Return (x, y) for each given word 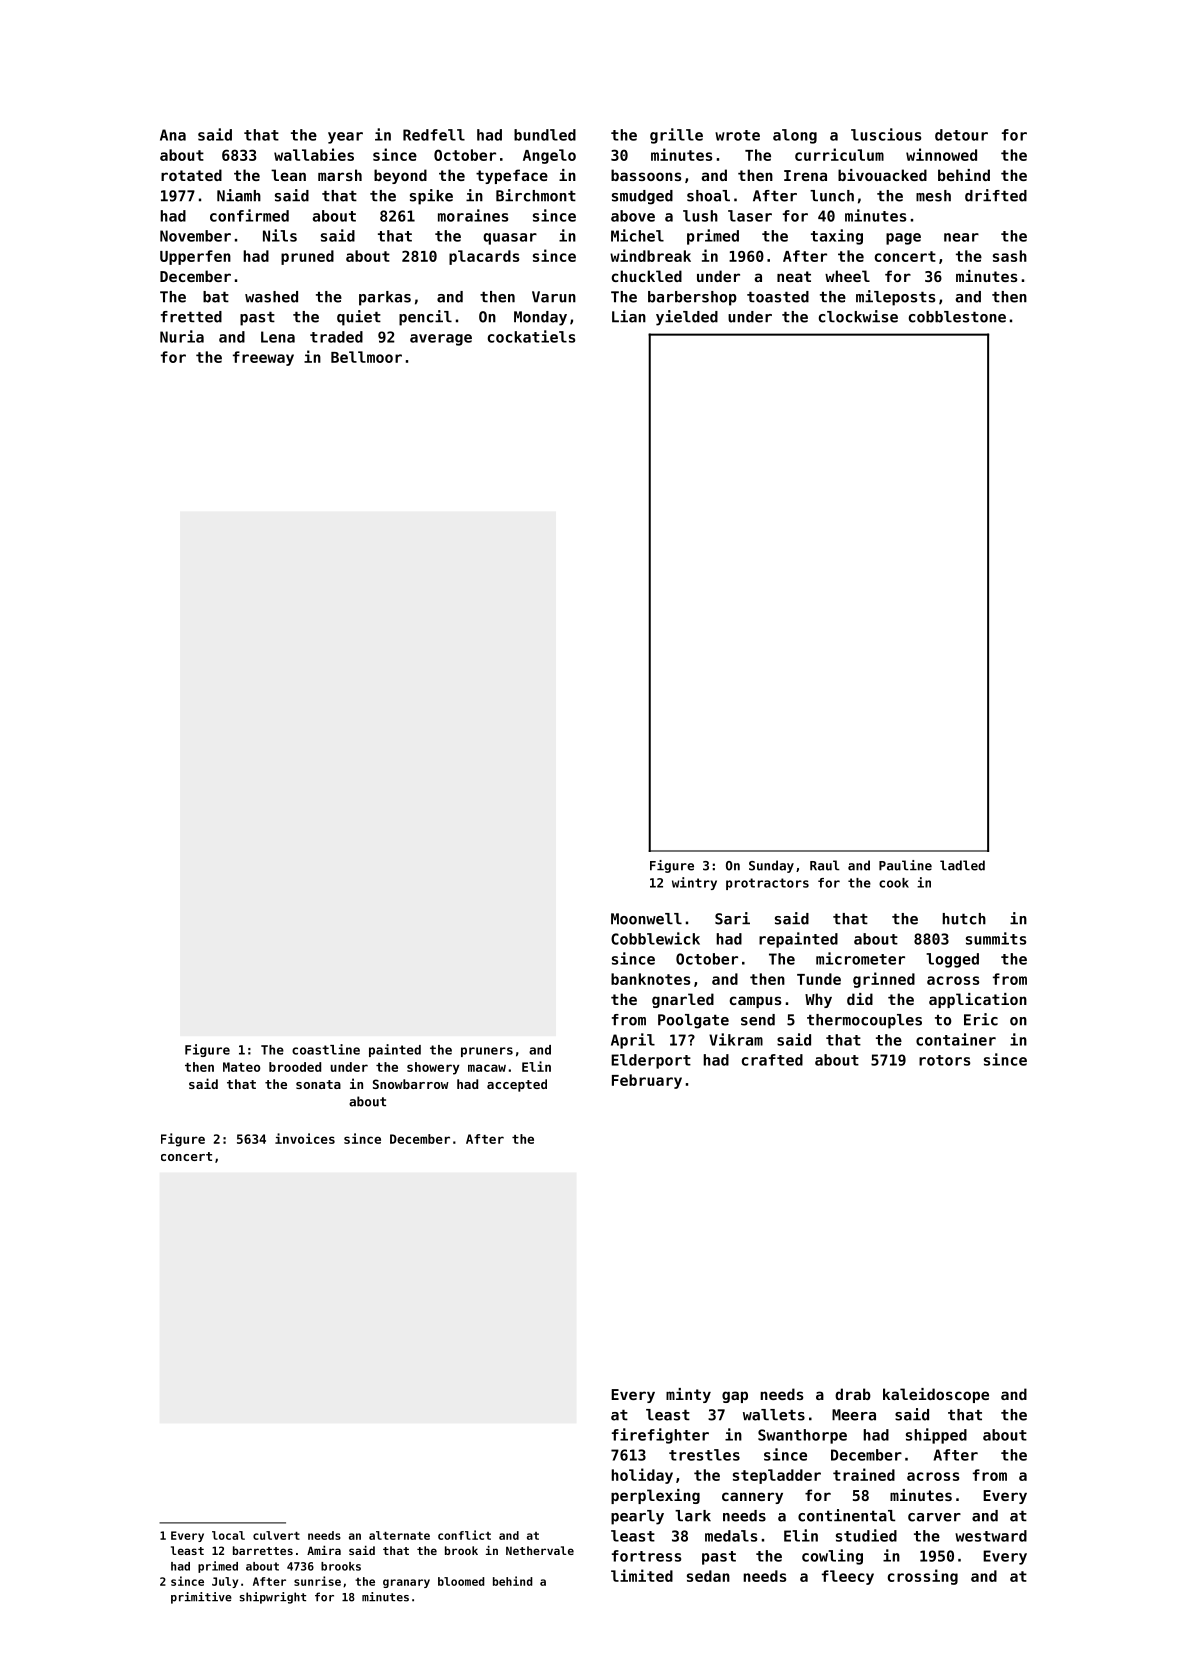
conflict (464, 1535)
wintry (694, 883)
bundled (545, 135)
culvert (276, 1535)
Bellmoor (366, 357)
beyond (400, 176)
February (647, 1081)
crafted (772, 1060)
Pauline (905, 865)
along (795, 136)
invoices (305, 1138)
